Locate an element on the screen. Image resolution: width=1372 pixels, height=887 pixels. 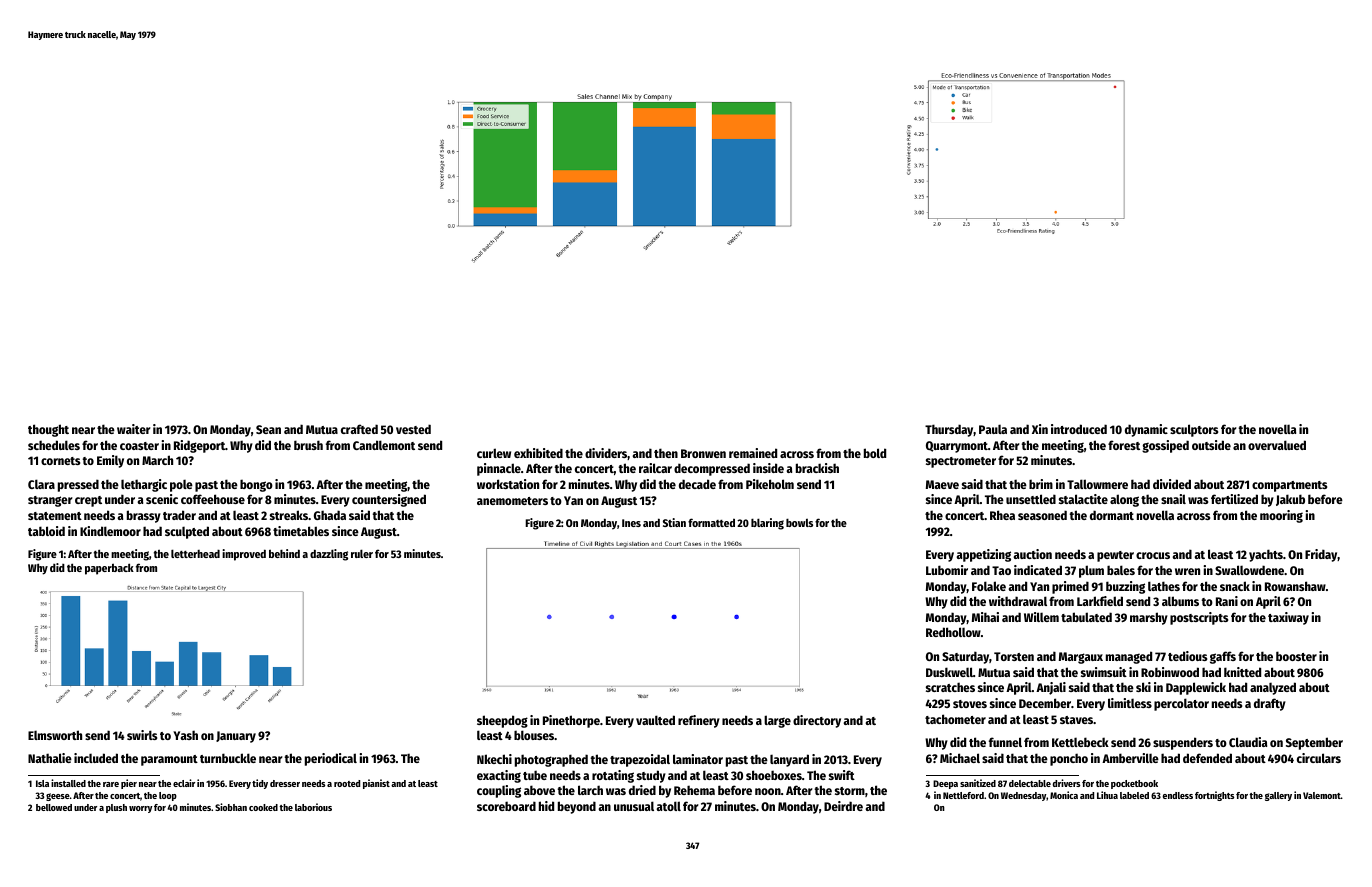
bellowed is located at coordinates (54, 807).
